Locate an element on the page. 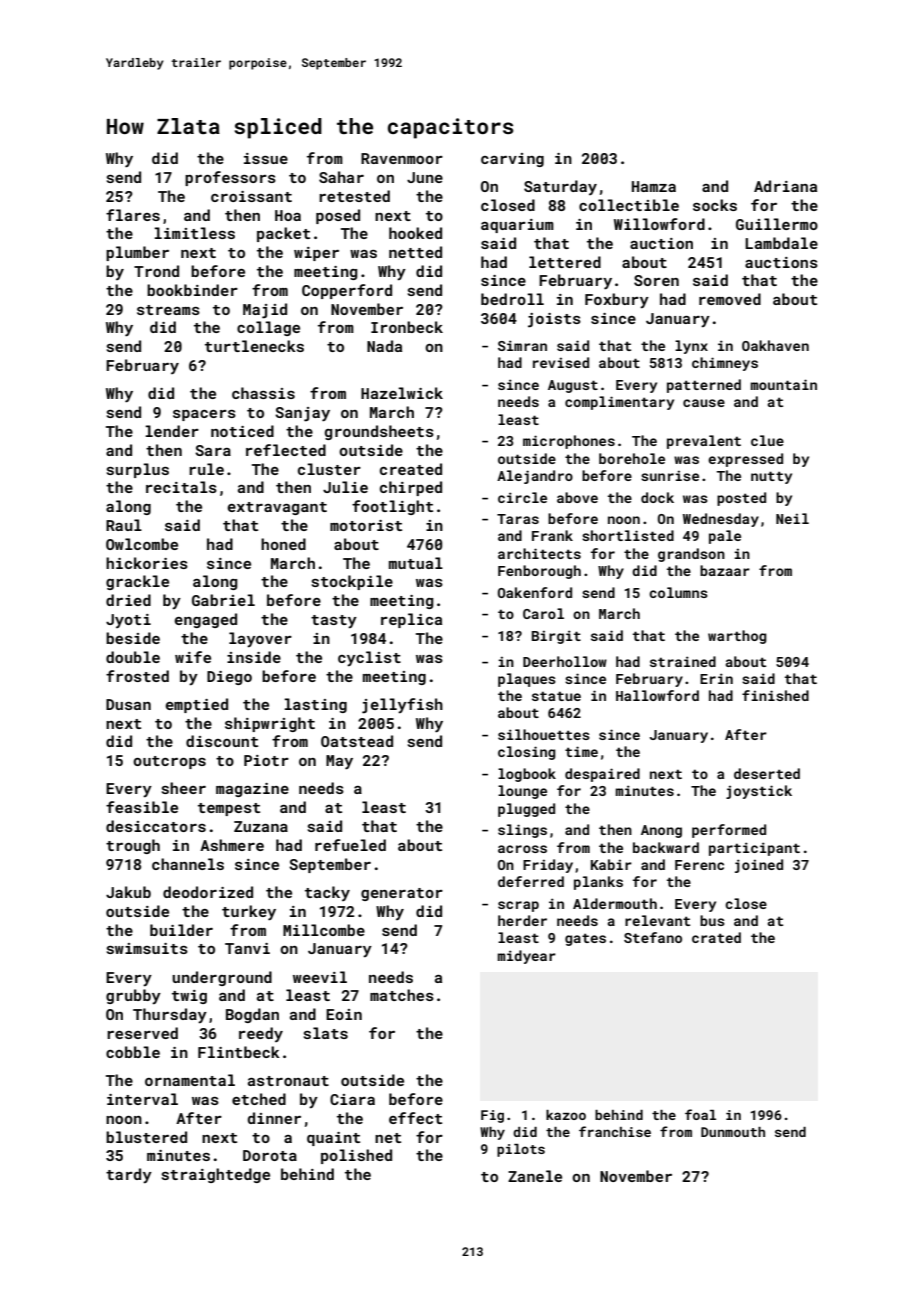 The image size is (924, 1314). noticed is located at coordinates (242, 431).
